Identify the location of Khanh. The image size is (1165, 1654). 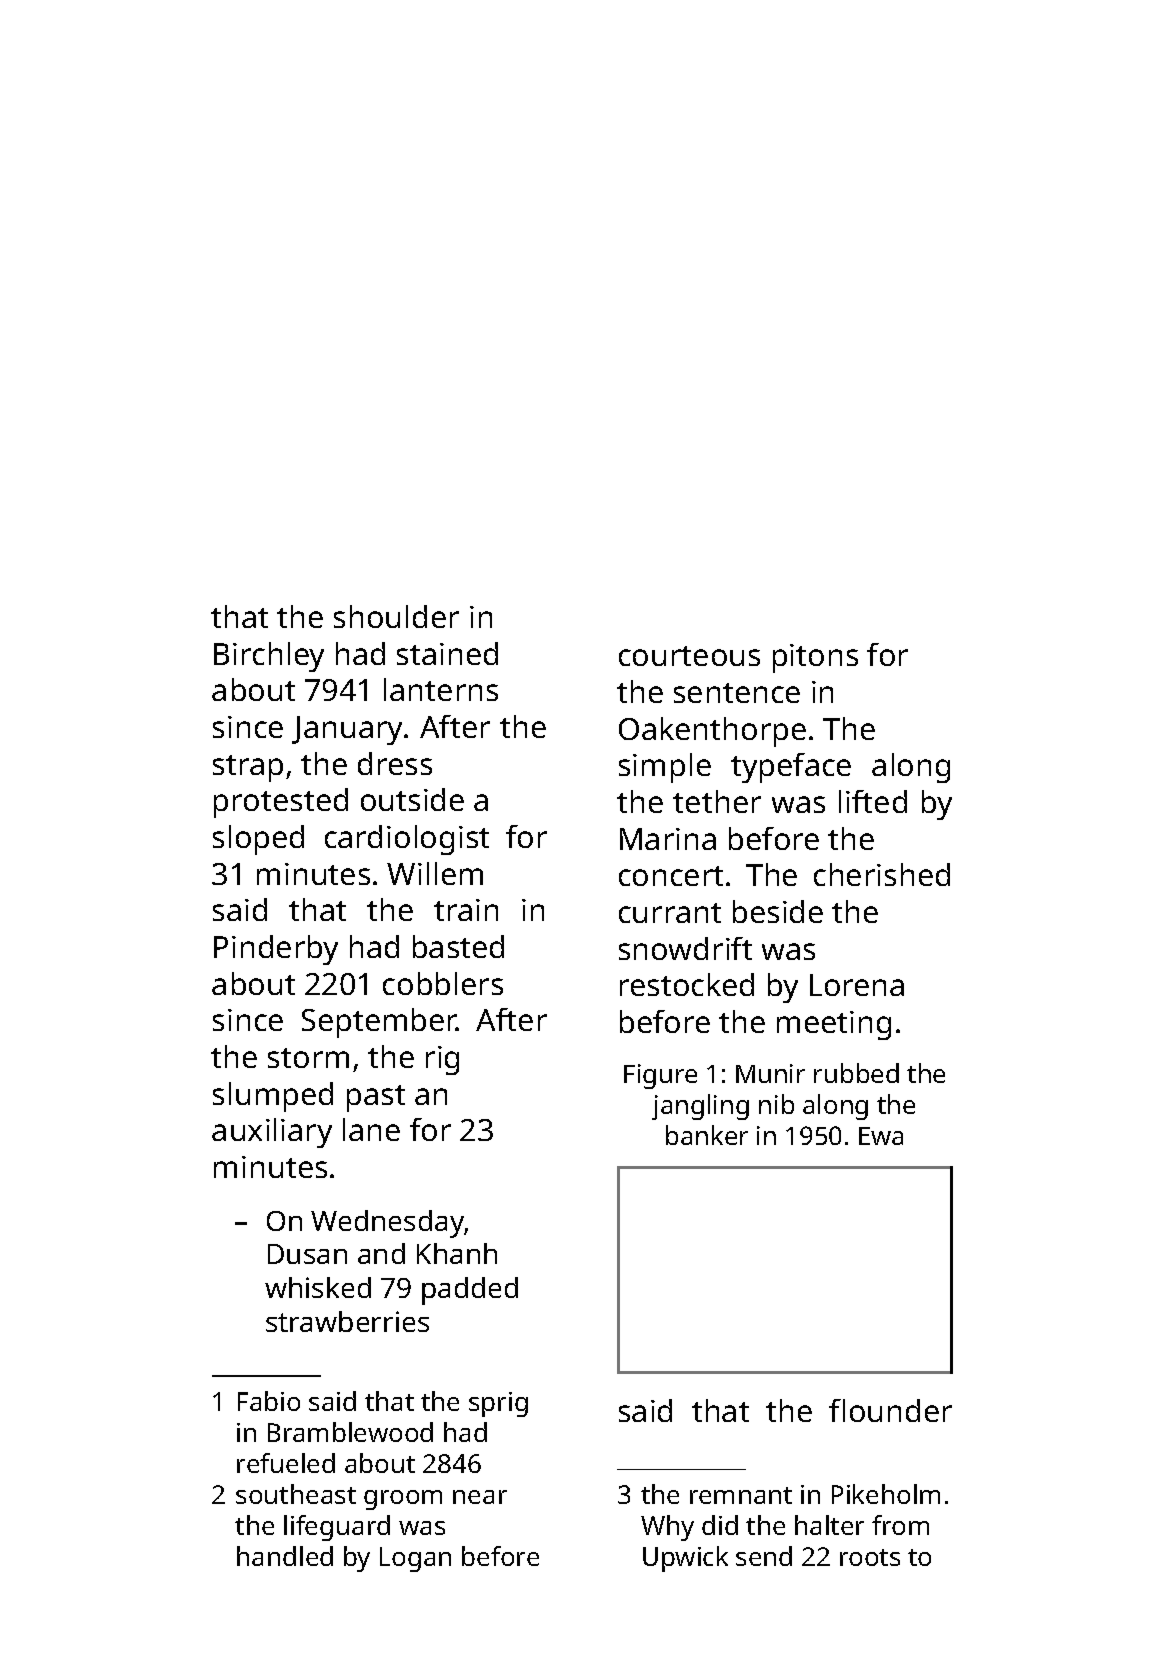
(457, 1253).
